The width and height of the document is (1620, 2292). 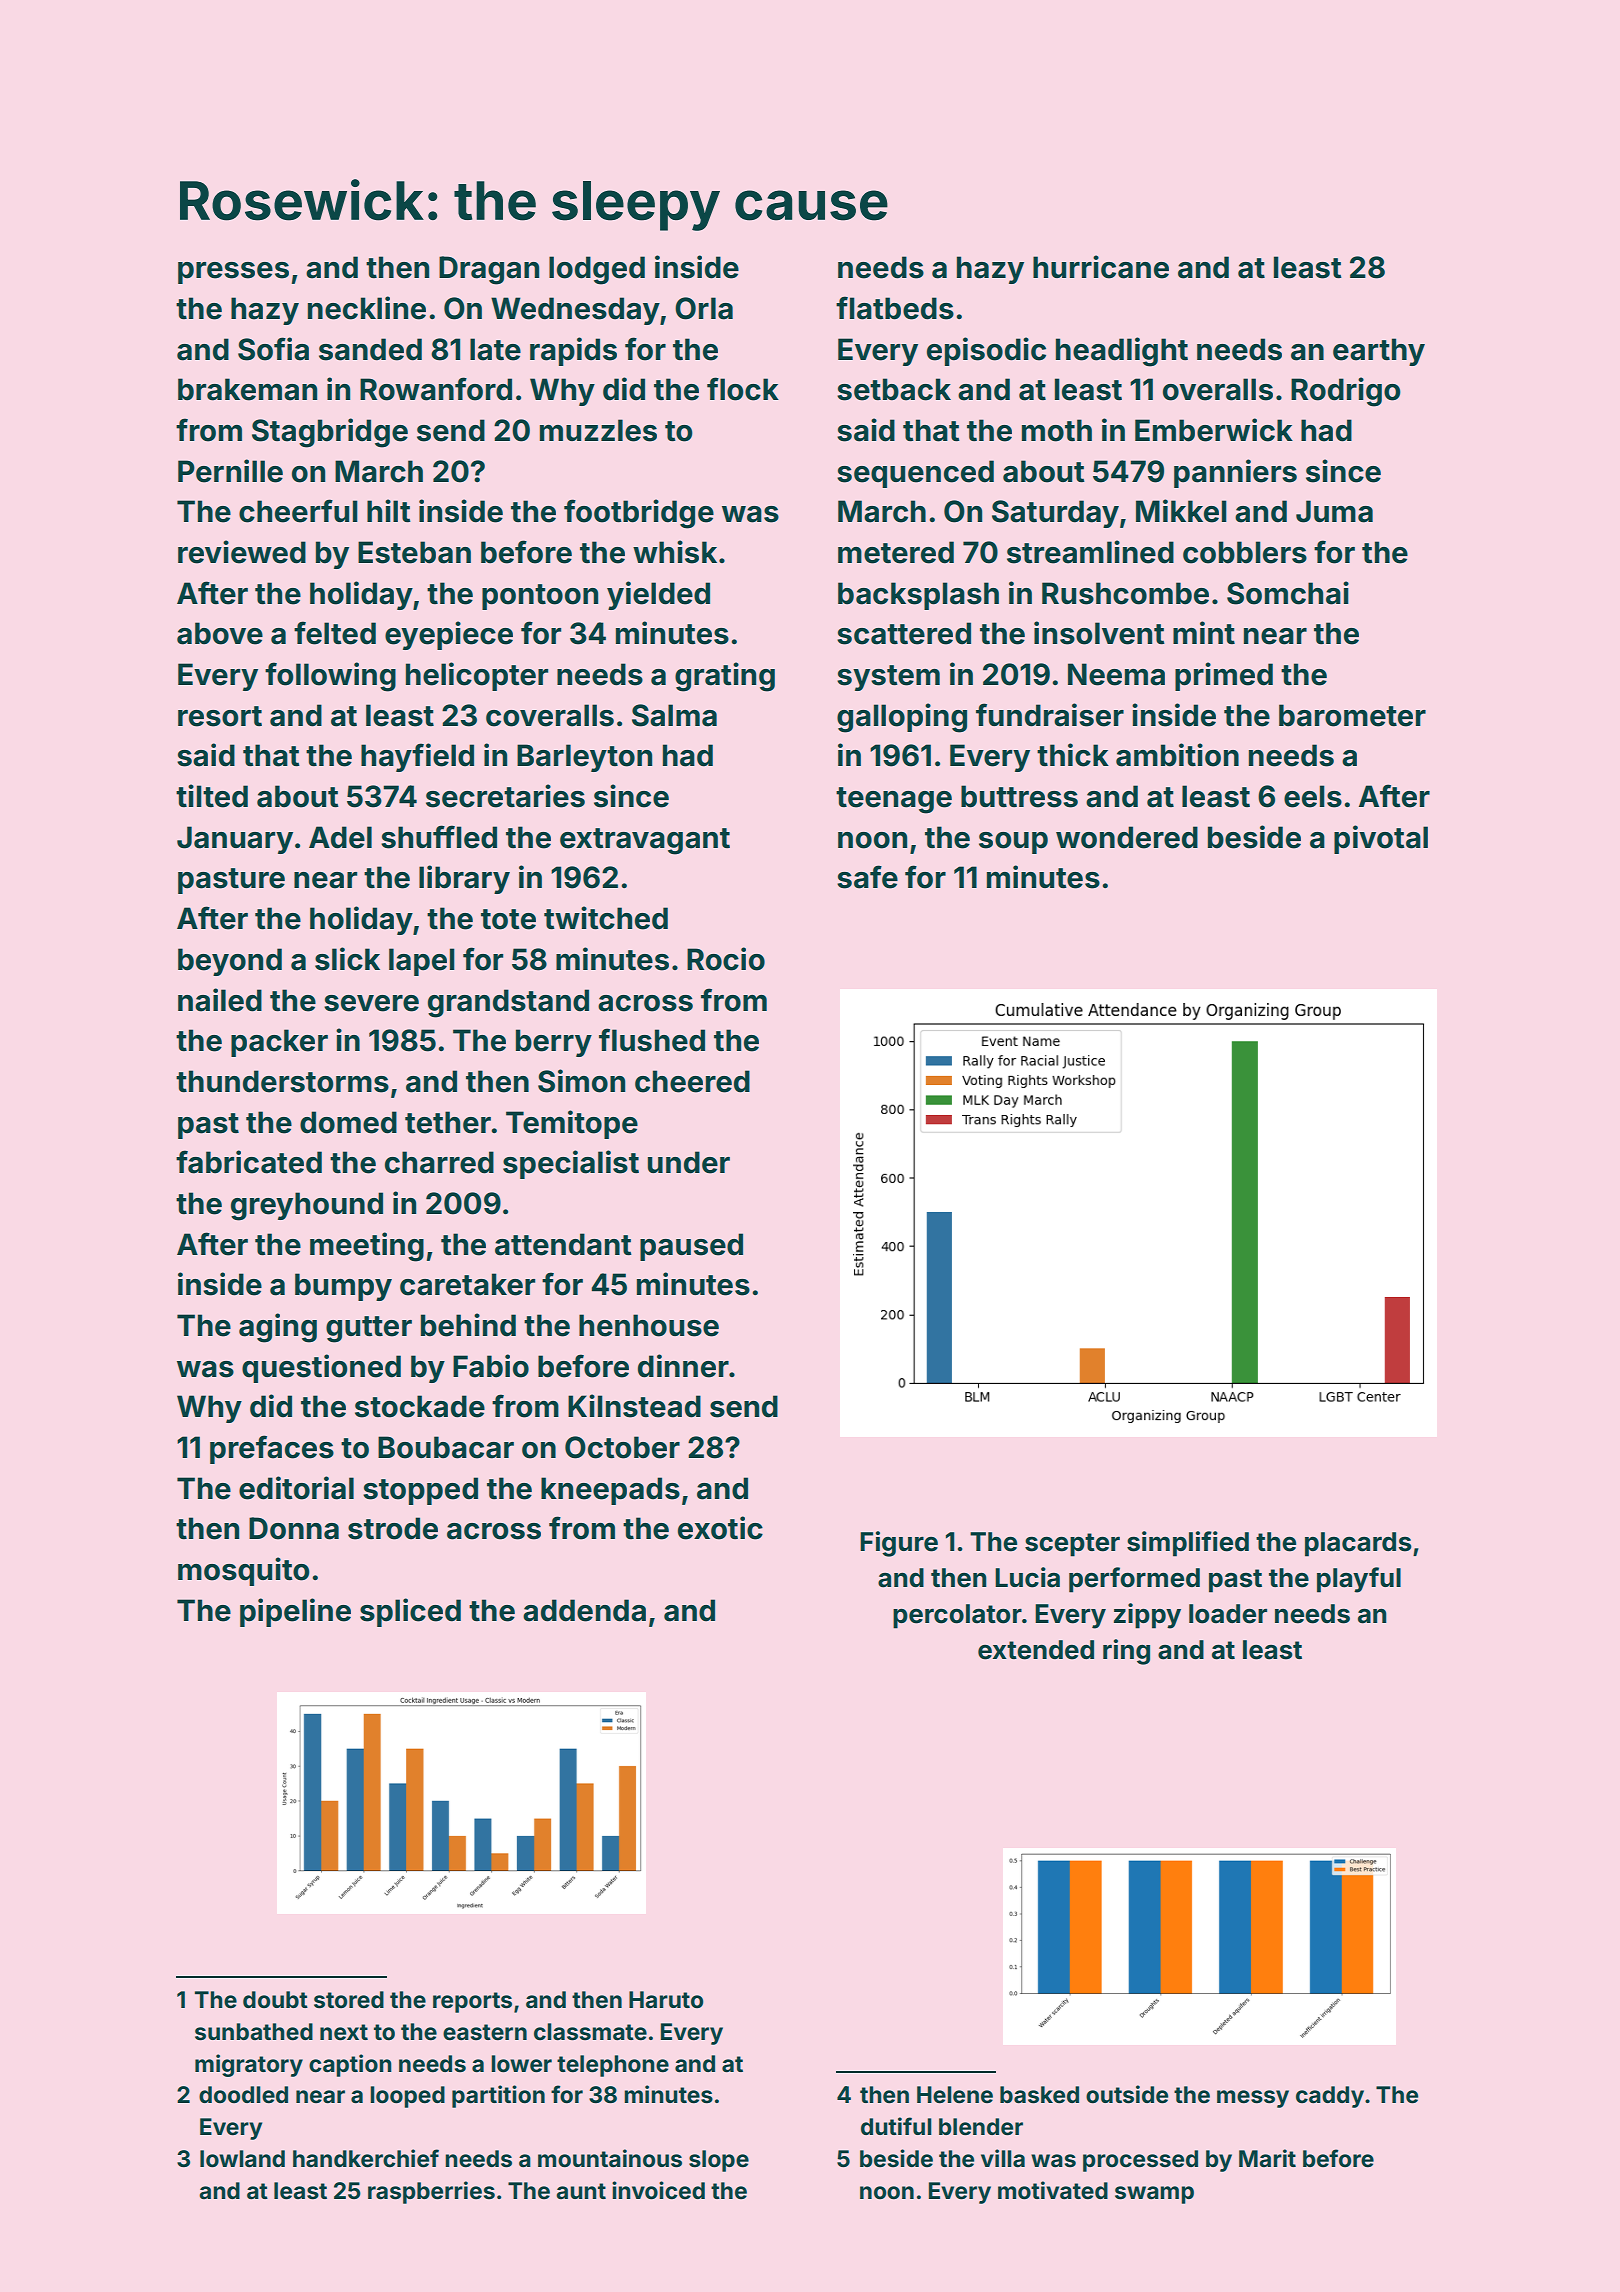 What do you see at coordinates (242, 2159) in the document?
I see `lowland` at bounding box center [242, 2159].
